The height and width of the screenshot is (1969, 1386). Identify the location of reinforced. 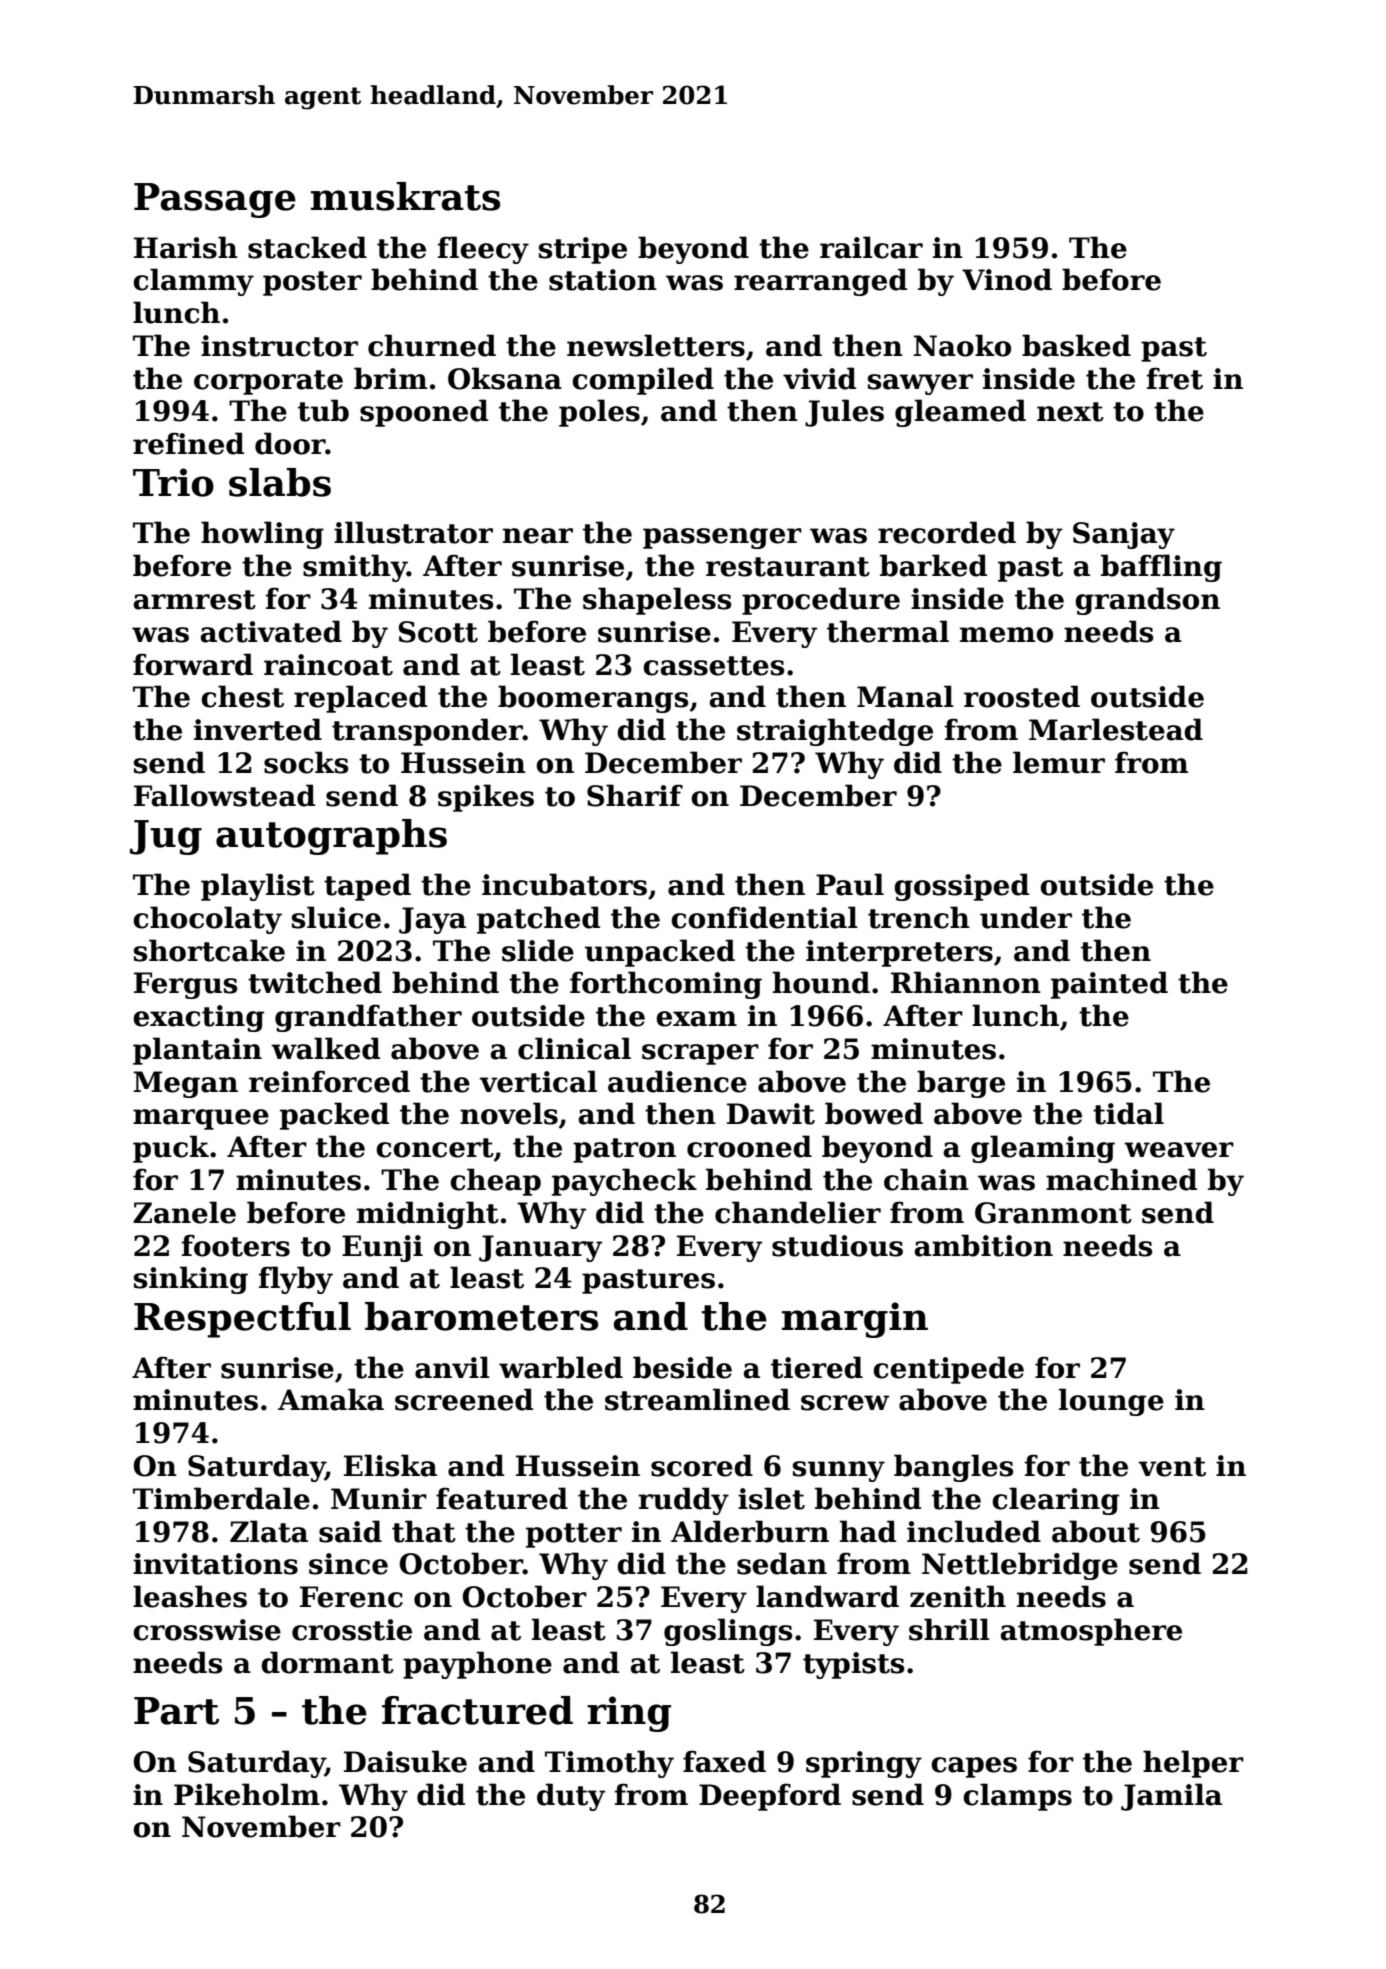
(329, 1081).
